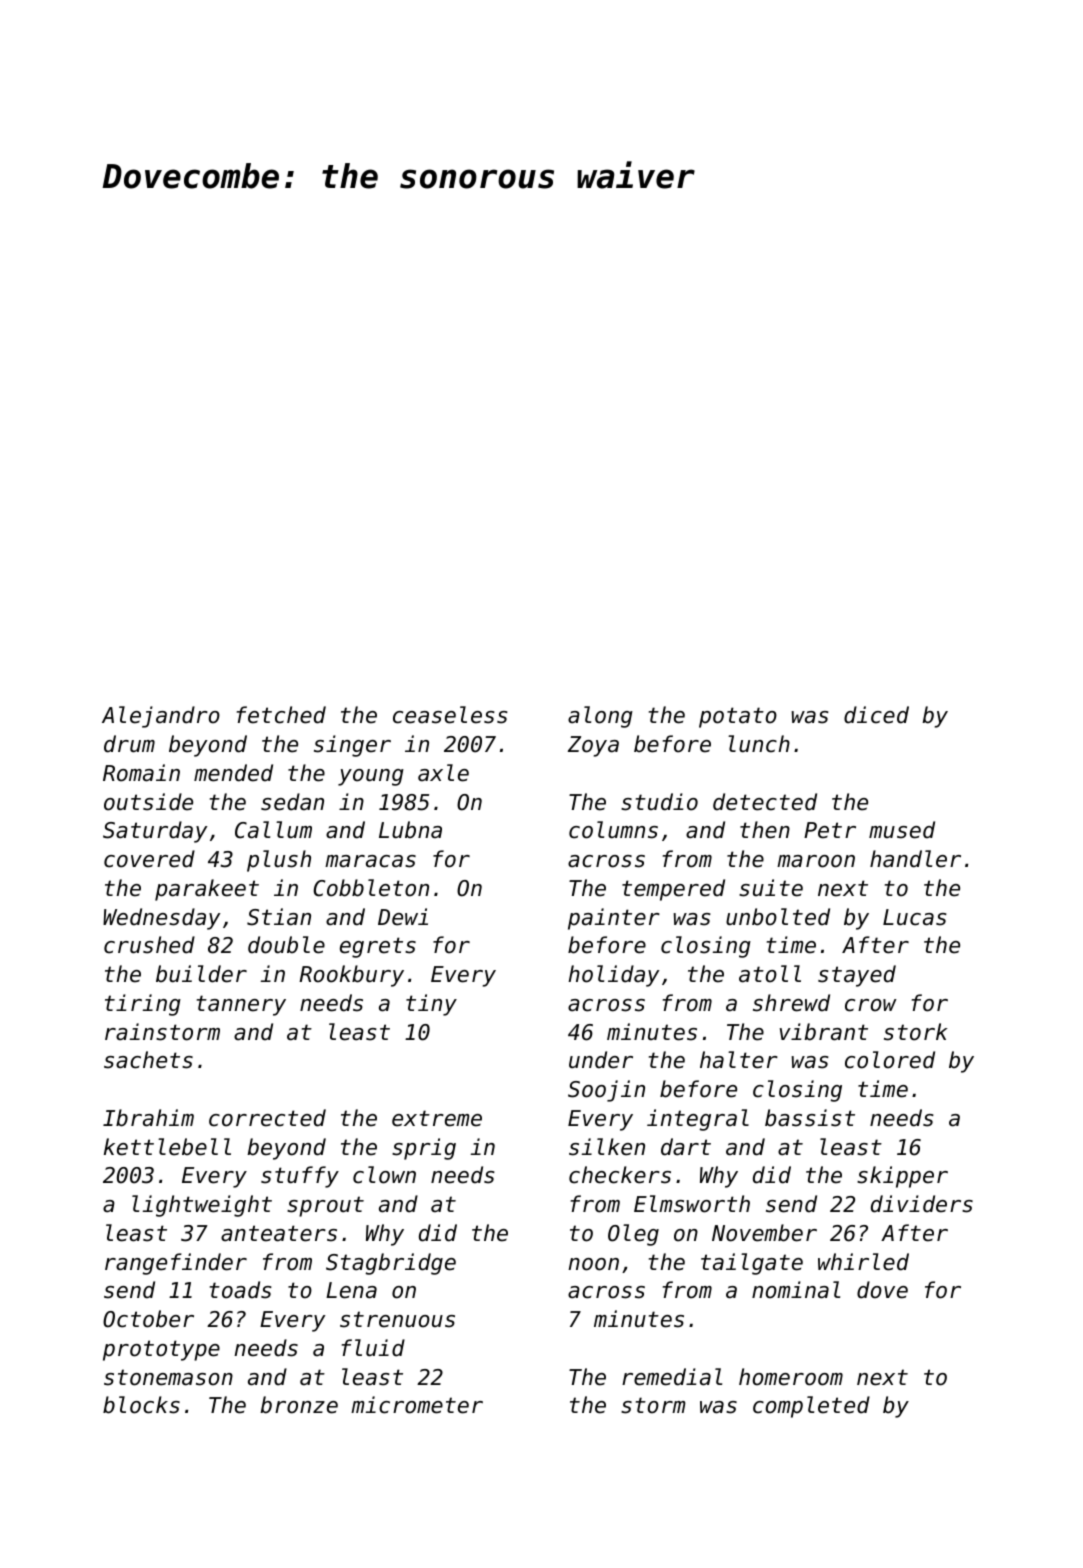  I want to click on skipper, so click(902, 1177).
